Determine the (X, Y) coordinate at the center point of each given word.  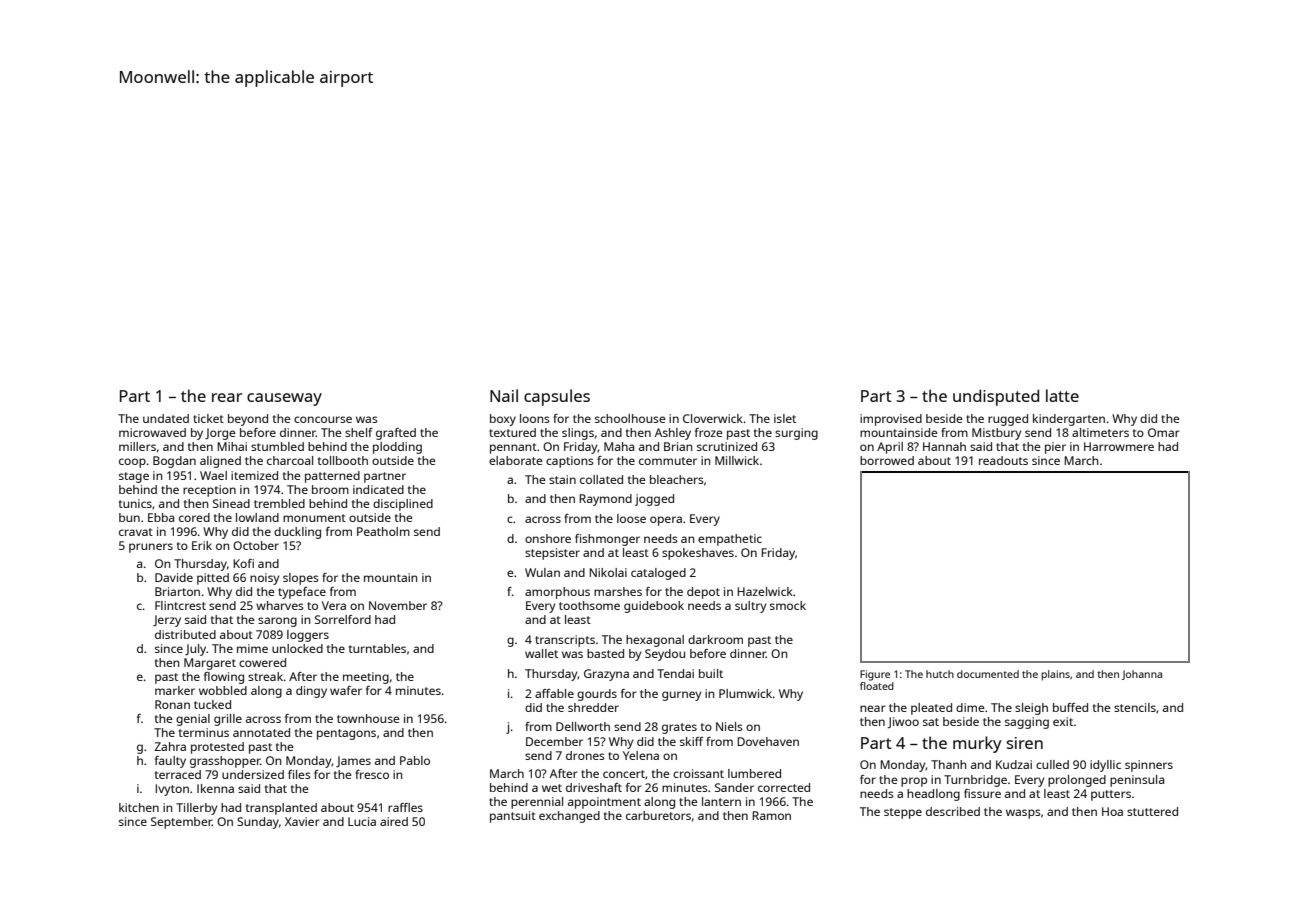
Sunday (258, 823)
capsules (557, 397)
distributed (185, 634)
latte (1062, 395)
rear (227, 397)
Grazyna (606, 675)
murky (977, 744)
